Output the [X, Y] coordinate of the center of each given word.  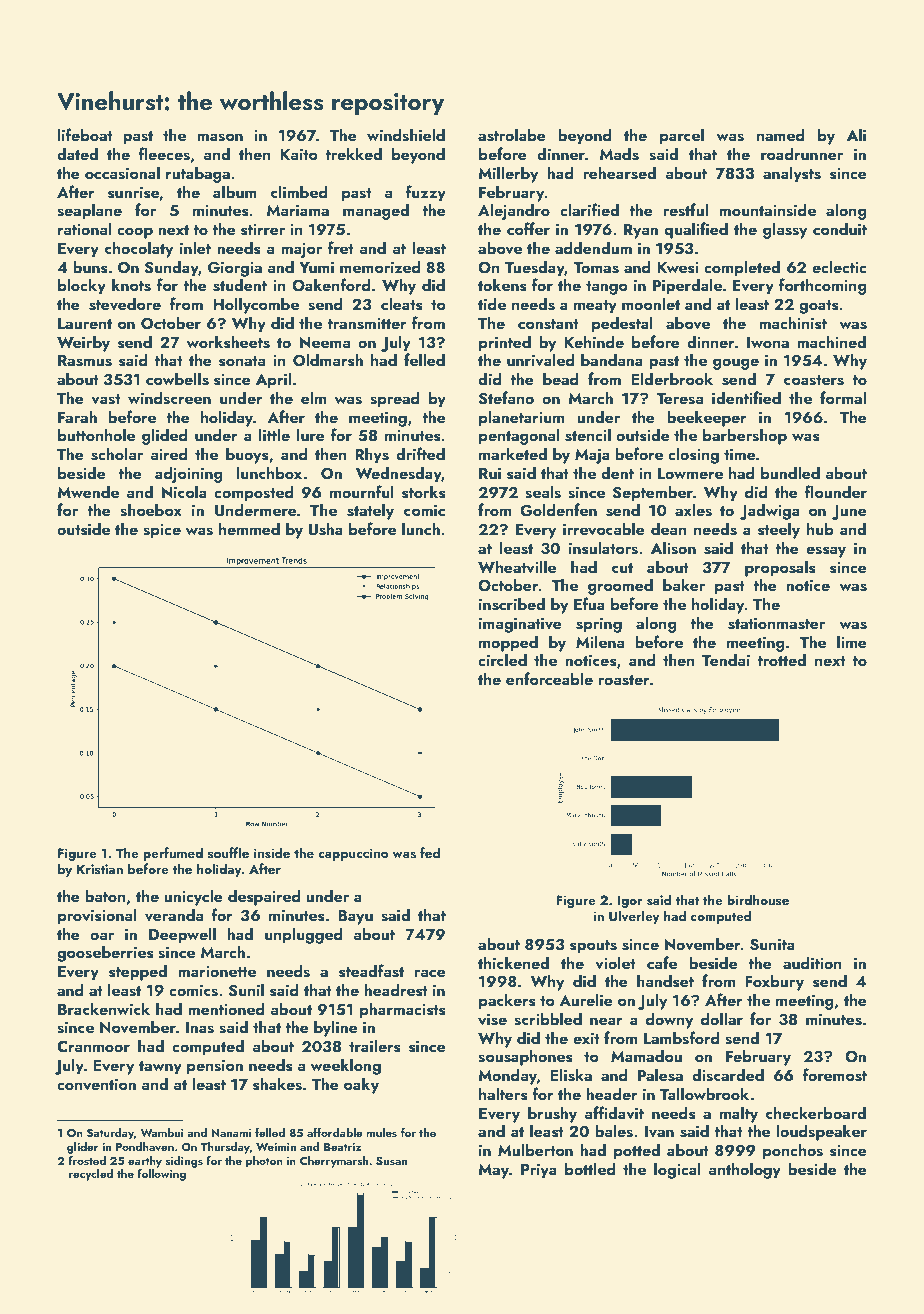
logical [677, 1170]
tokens [502, 285]
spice [162, 531]
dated [77, 153]
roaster [624, 680]
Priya [539, 1171]
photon [264, 1162]
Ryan [641, 231]
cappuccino [353, 854]
